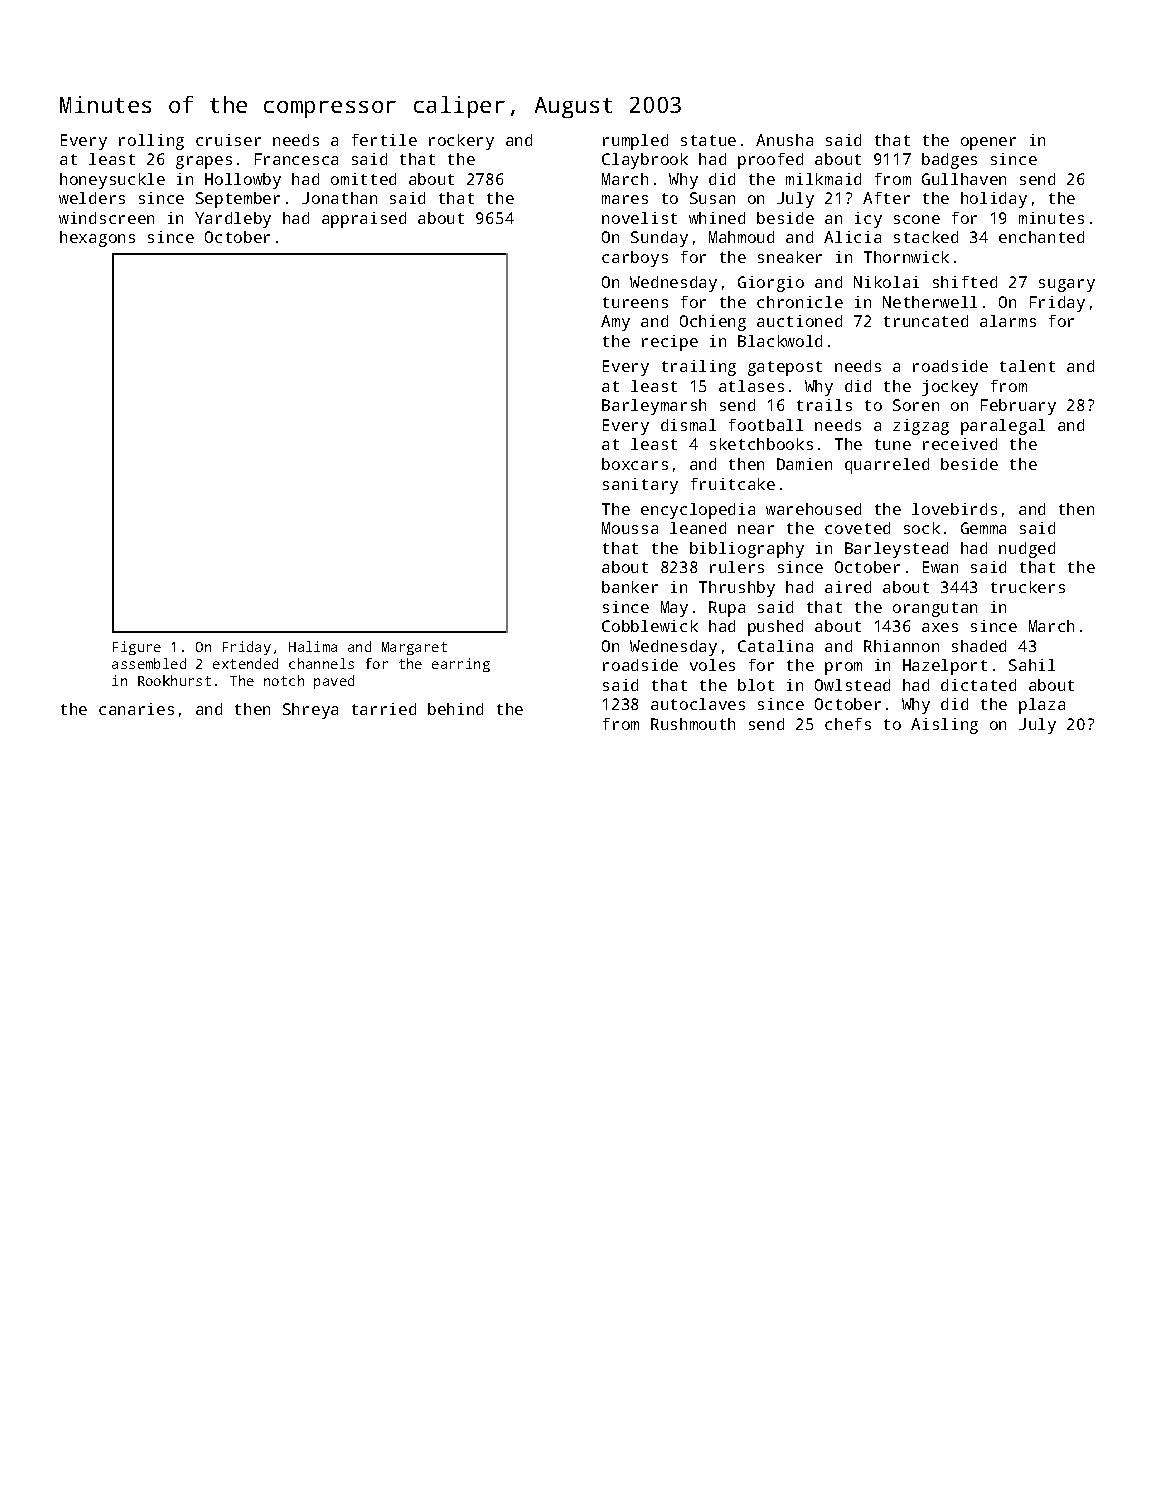  What do you see at coordinates (455, 709) in the image?
I see `behind` at bounding box center [455, 709].
